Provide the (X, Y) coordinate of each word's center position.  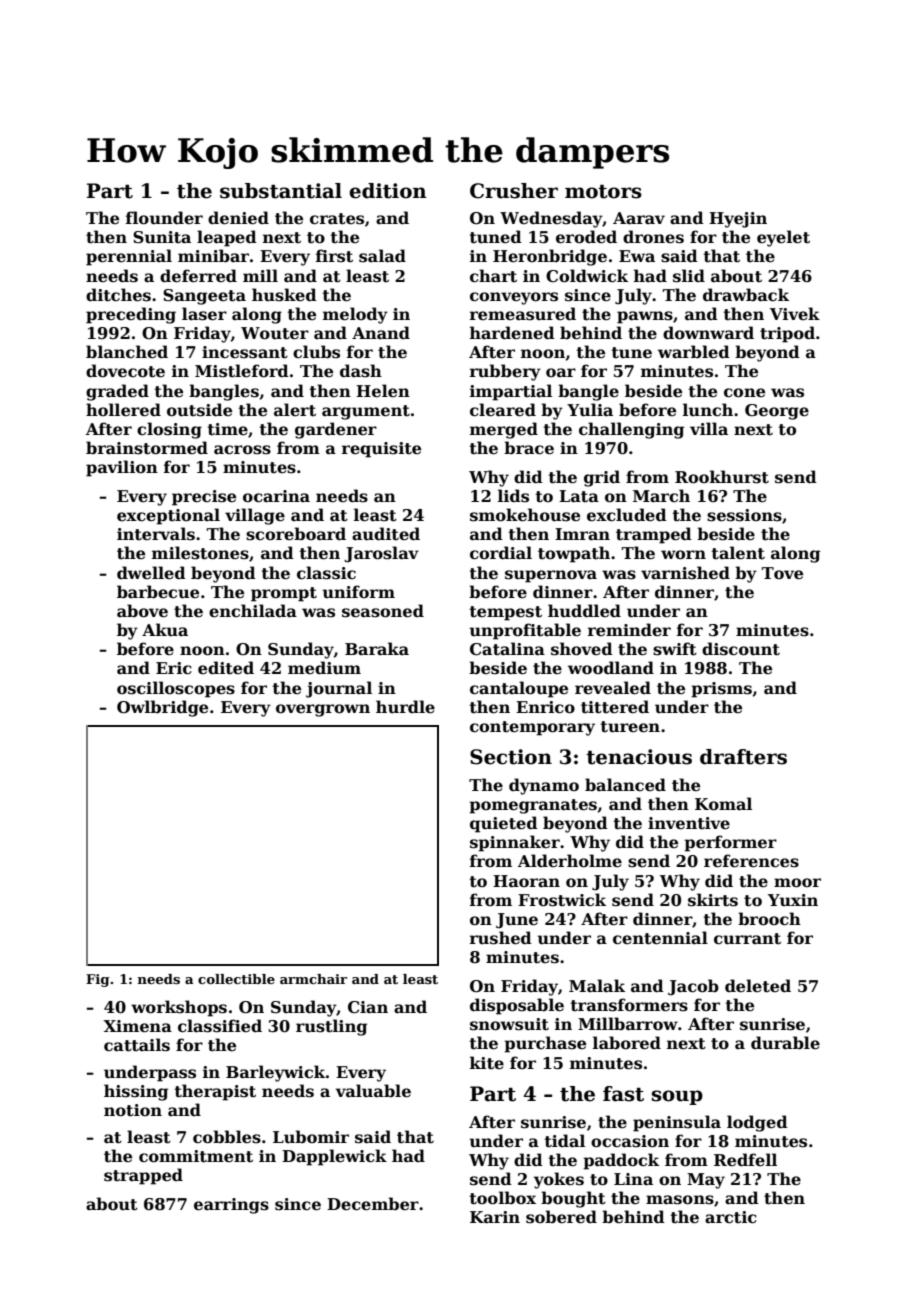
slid (689, 276)
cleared (503, 410)
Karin (495, 1217)
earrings (231, 1206)
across (242, 450)
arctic (731, 1217)
